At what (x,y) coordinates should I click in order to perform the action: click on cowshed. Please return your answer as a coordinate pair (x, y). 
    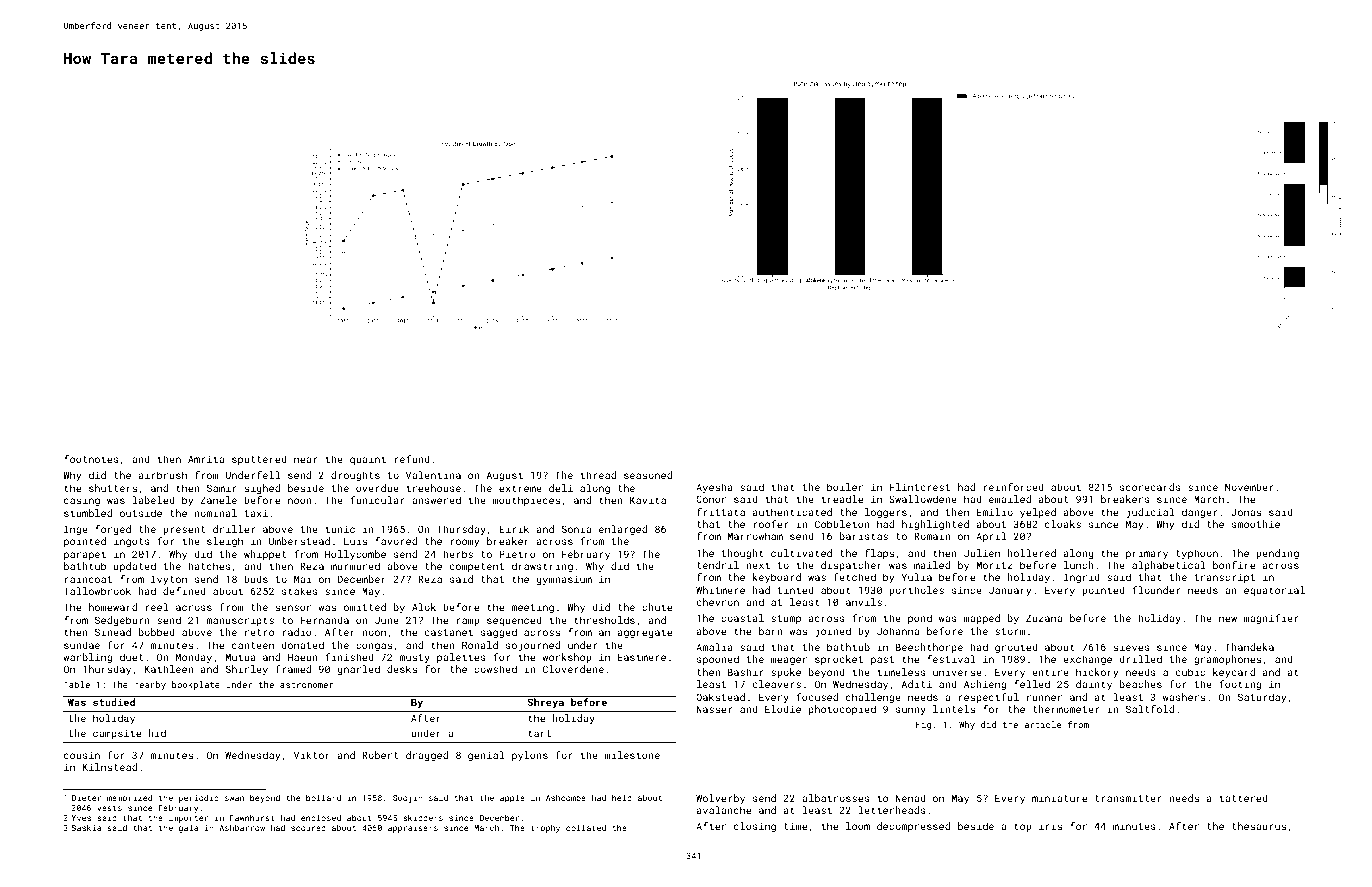
    Looking at the image, I should click on (495, 669).
